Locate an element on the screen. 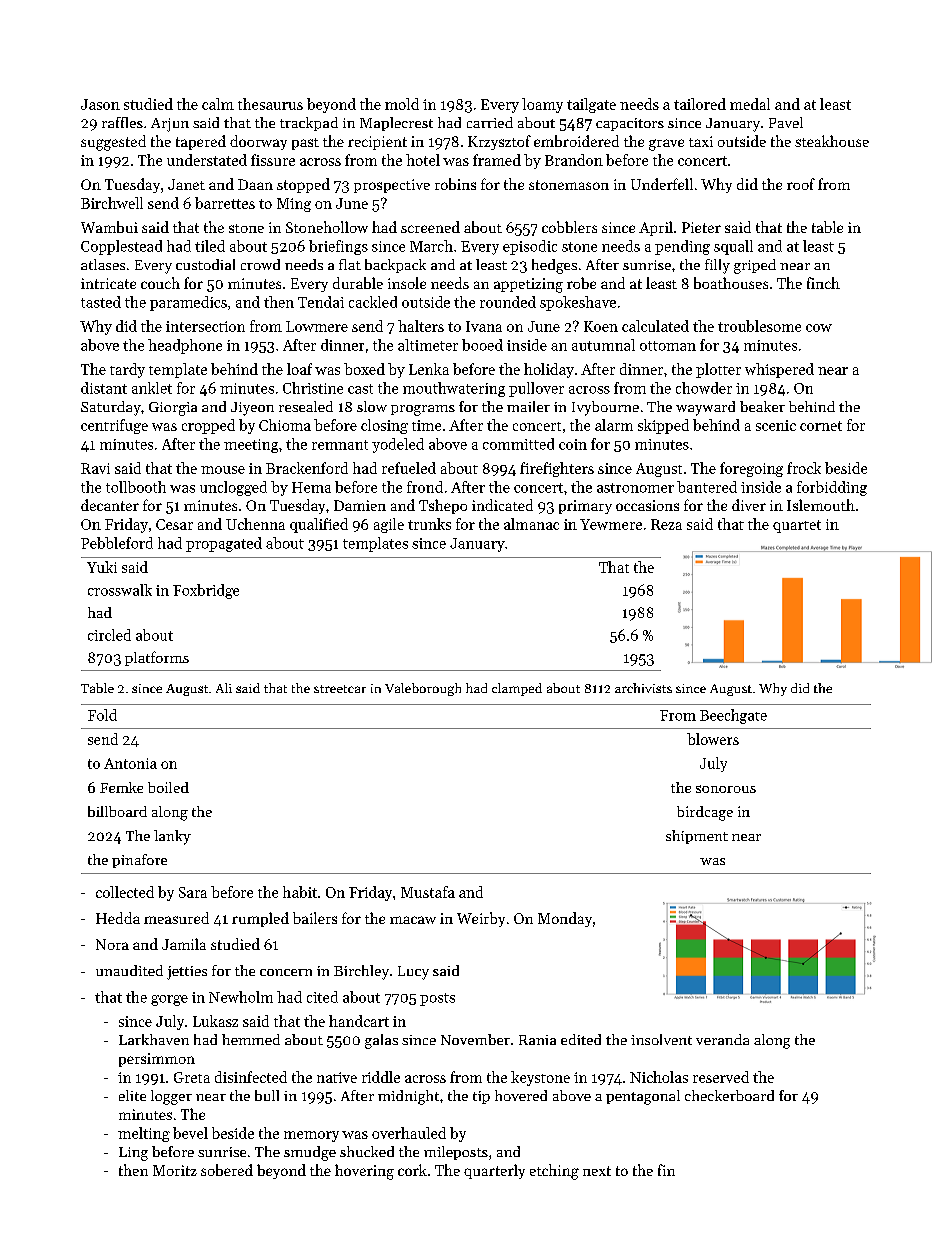 The height and width of the screenshot is (1233, 952). measured is located at coordinates (176, 918).
